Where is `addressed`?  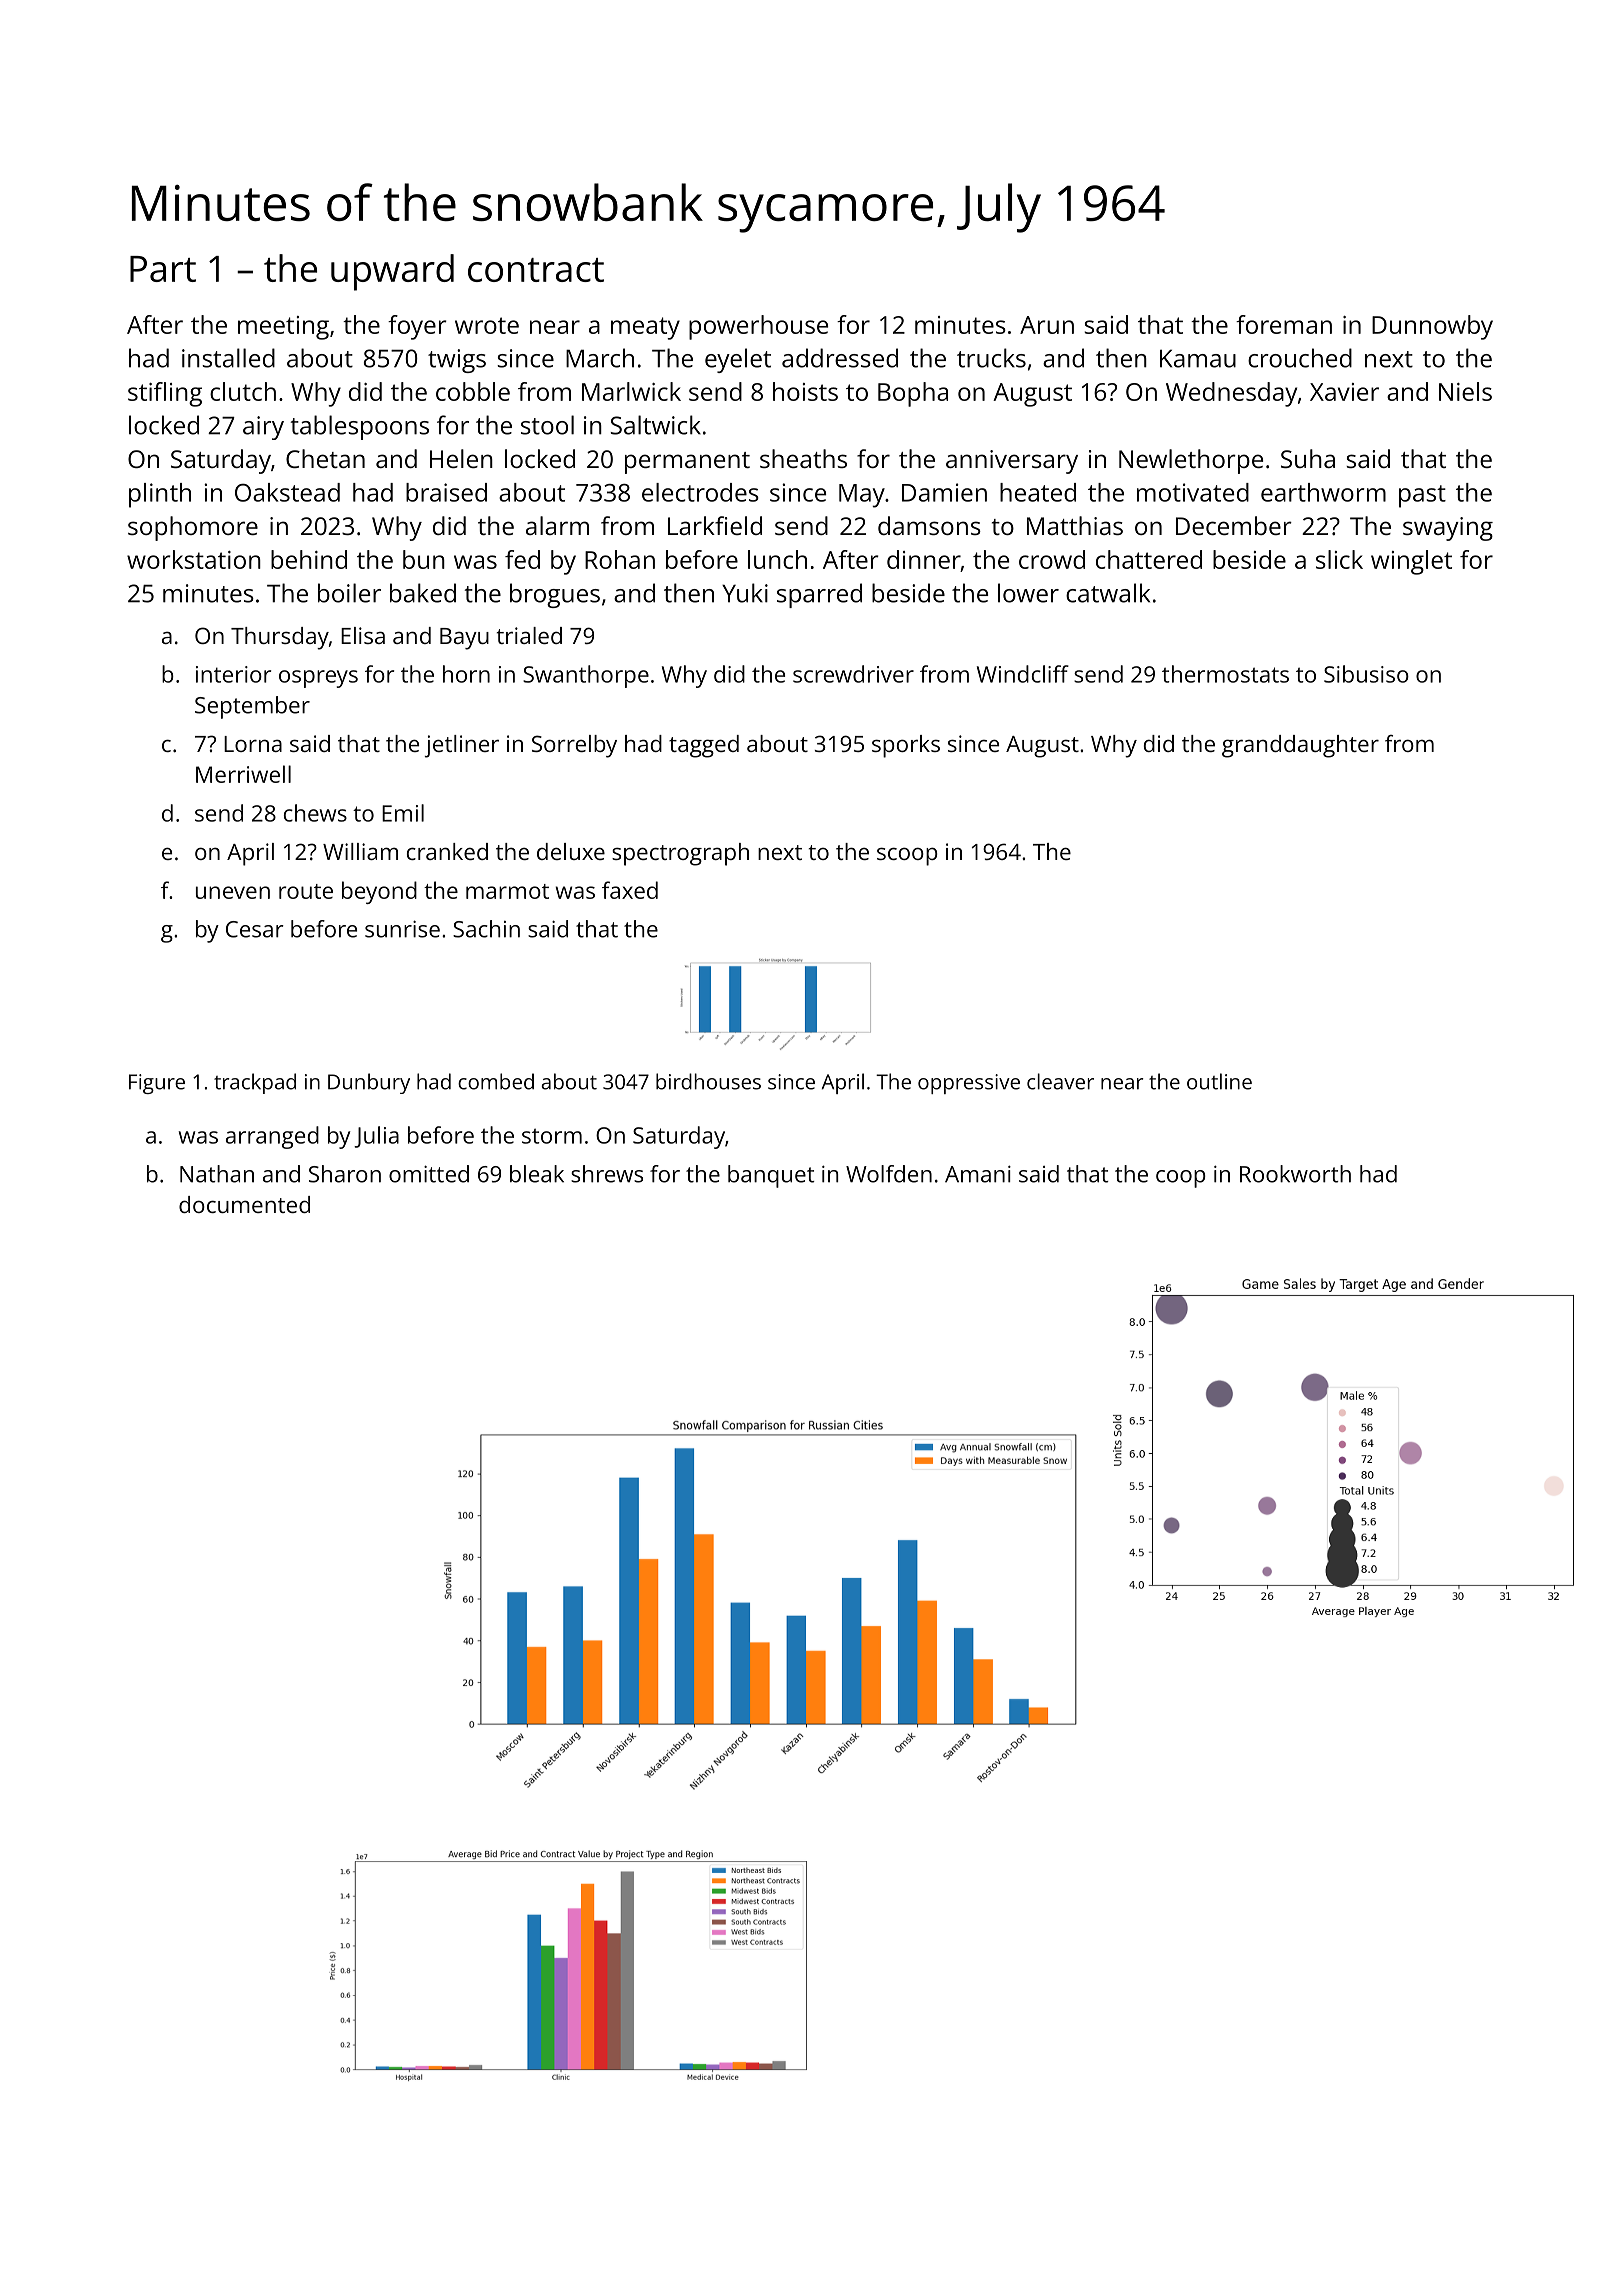 addressed is located at coordinates (840, 358).
